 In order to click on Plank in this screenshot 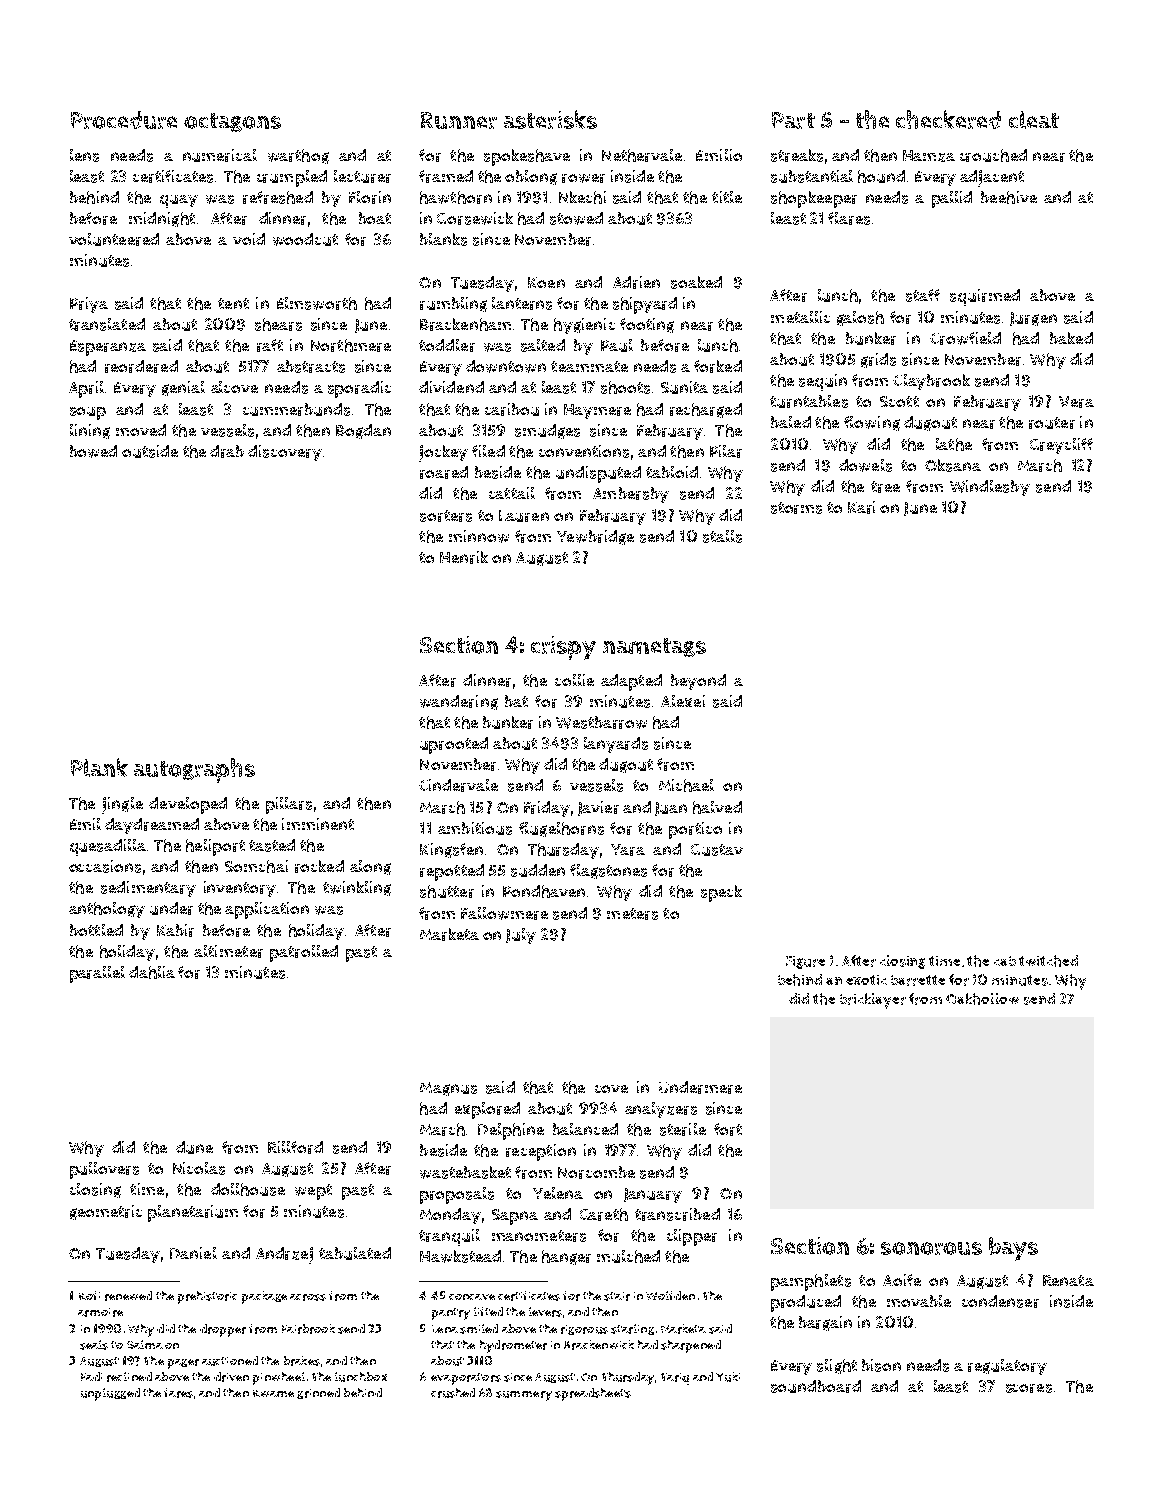, I will do `click(99, 767)`.
